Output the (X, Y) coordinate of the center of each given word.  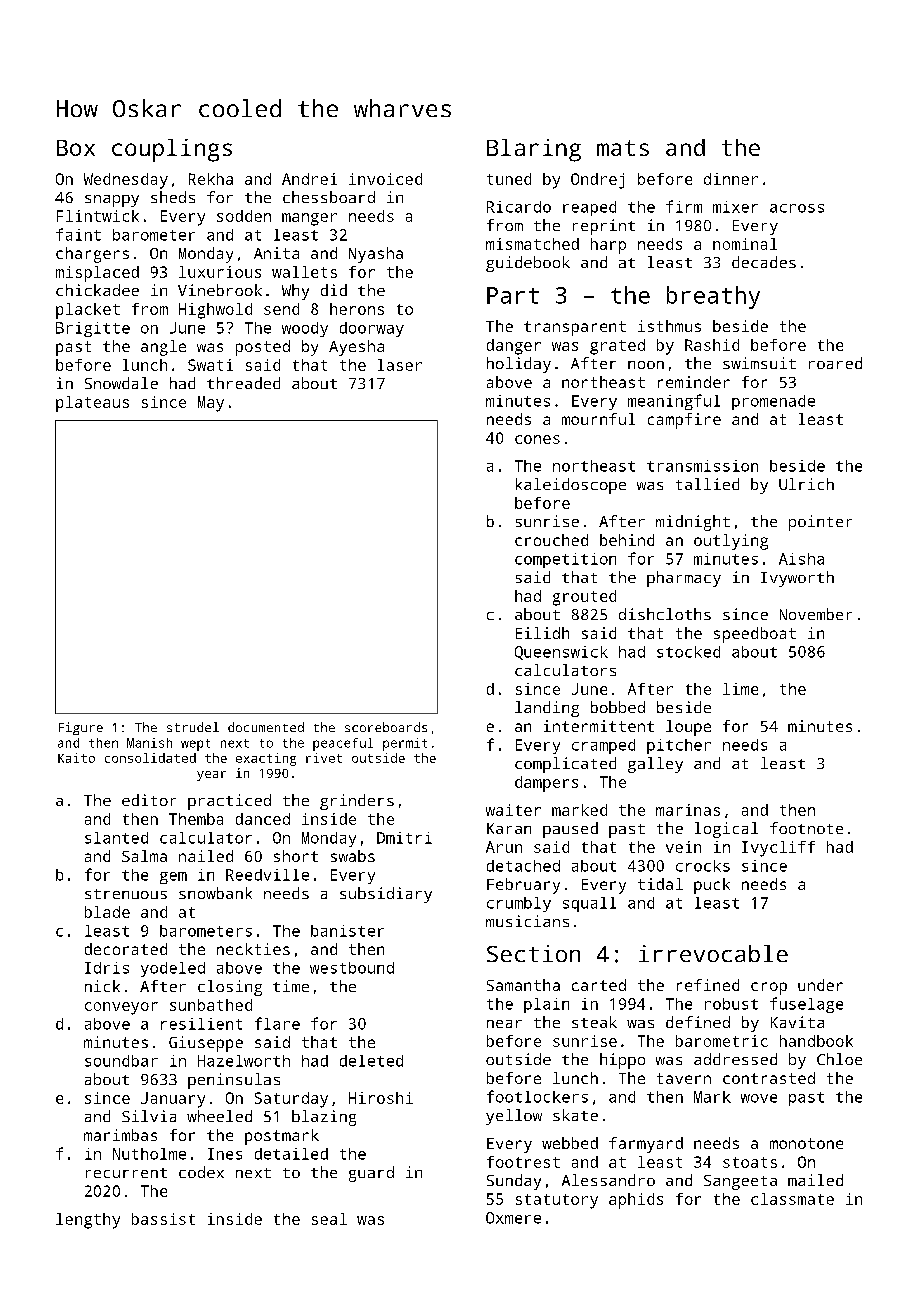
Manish (149, 743)
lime (740, 689)
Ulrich (806, 484)
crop (769, 988)
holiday (519, 365)
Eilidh (542, 633)
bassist (163, 1219)
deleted (371, 1061)
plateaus (92, 404)
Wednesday (126, 181)
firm (684, 206)
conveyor (121, 1008)
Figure (81, 728)
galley (655, 765)
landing (547, 709)
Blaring (534, 150)
